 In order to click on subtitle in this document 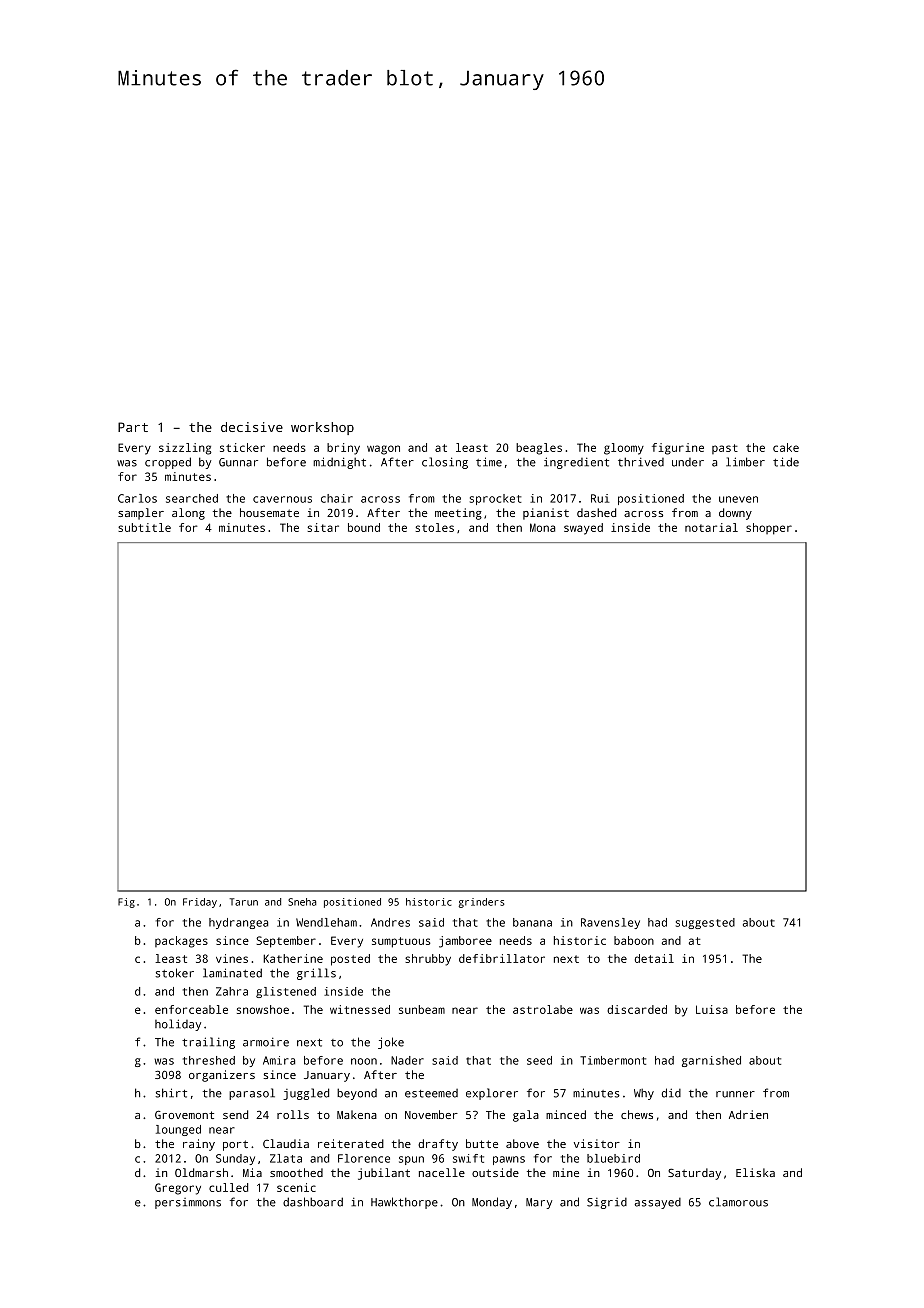, I will do `click(144, 527)`.
